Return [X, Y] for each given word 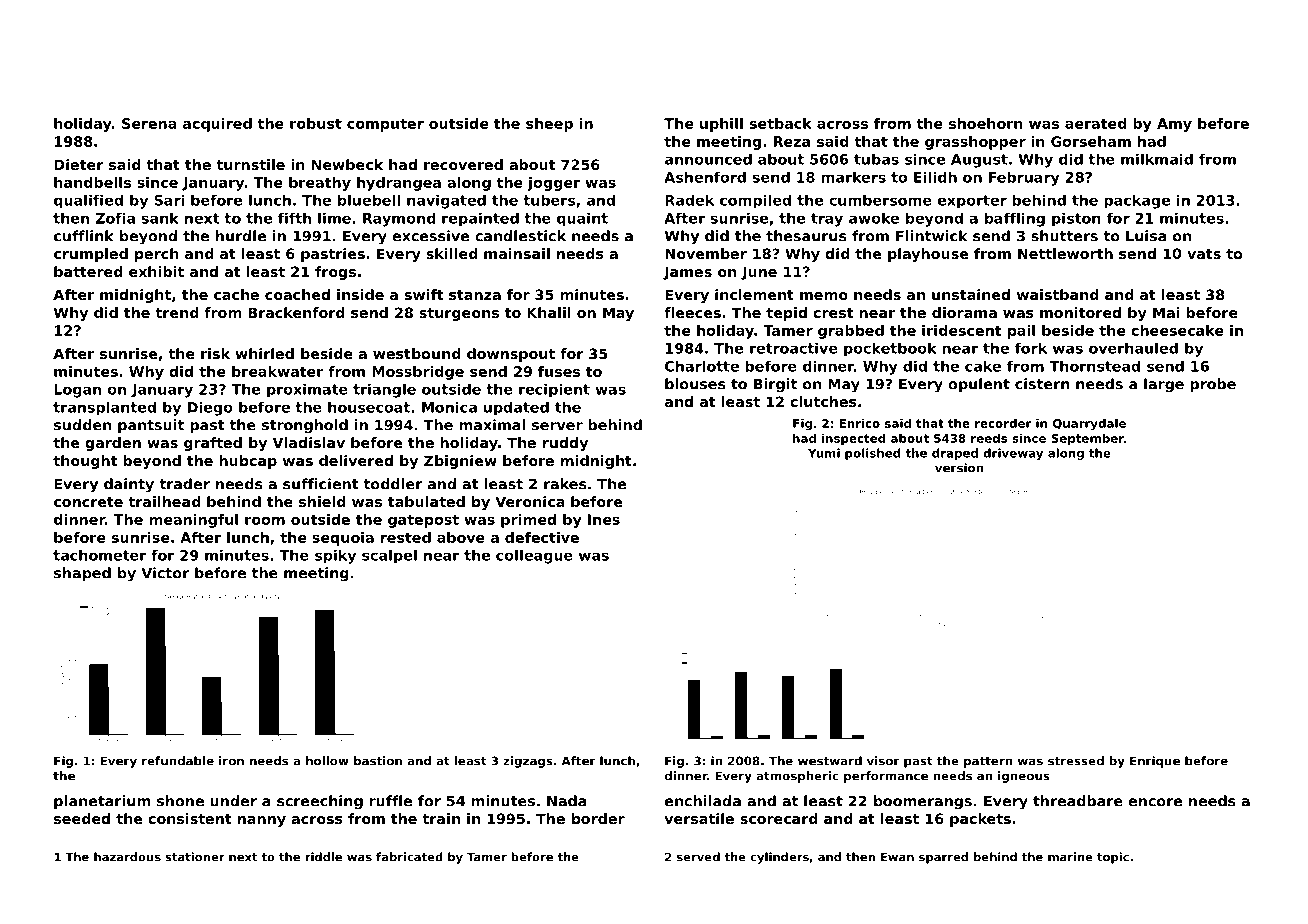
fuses [559, 371]
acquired [217, 125]
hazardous [127, 857]
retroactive [794, 348]
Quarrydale [1089, 424]
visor [883, 761]
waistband [1058, 294]
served [698, 857]
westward [830, 761]
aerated [1096, 123]
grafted [213, 444]
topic [1113, 858]
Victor [165, 573]
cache [236, 294]
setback [781, 123]
